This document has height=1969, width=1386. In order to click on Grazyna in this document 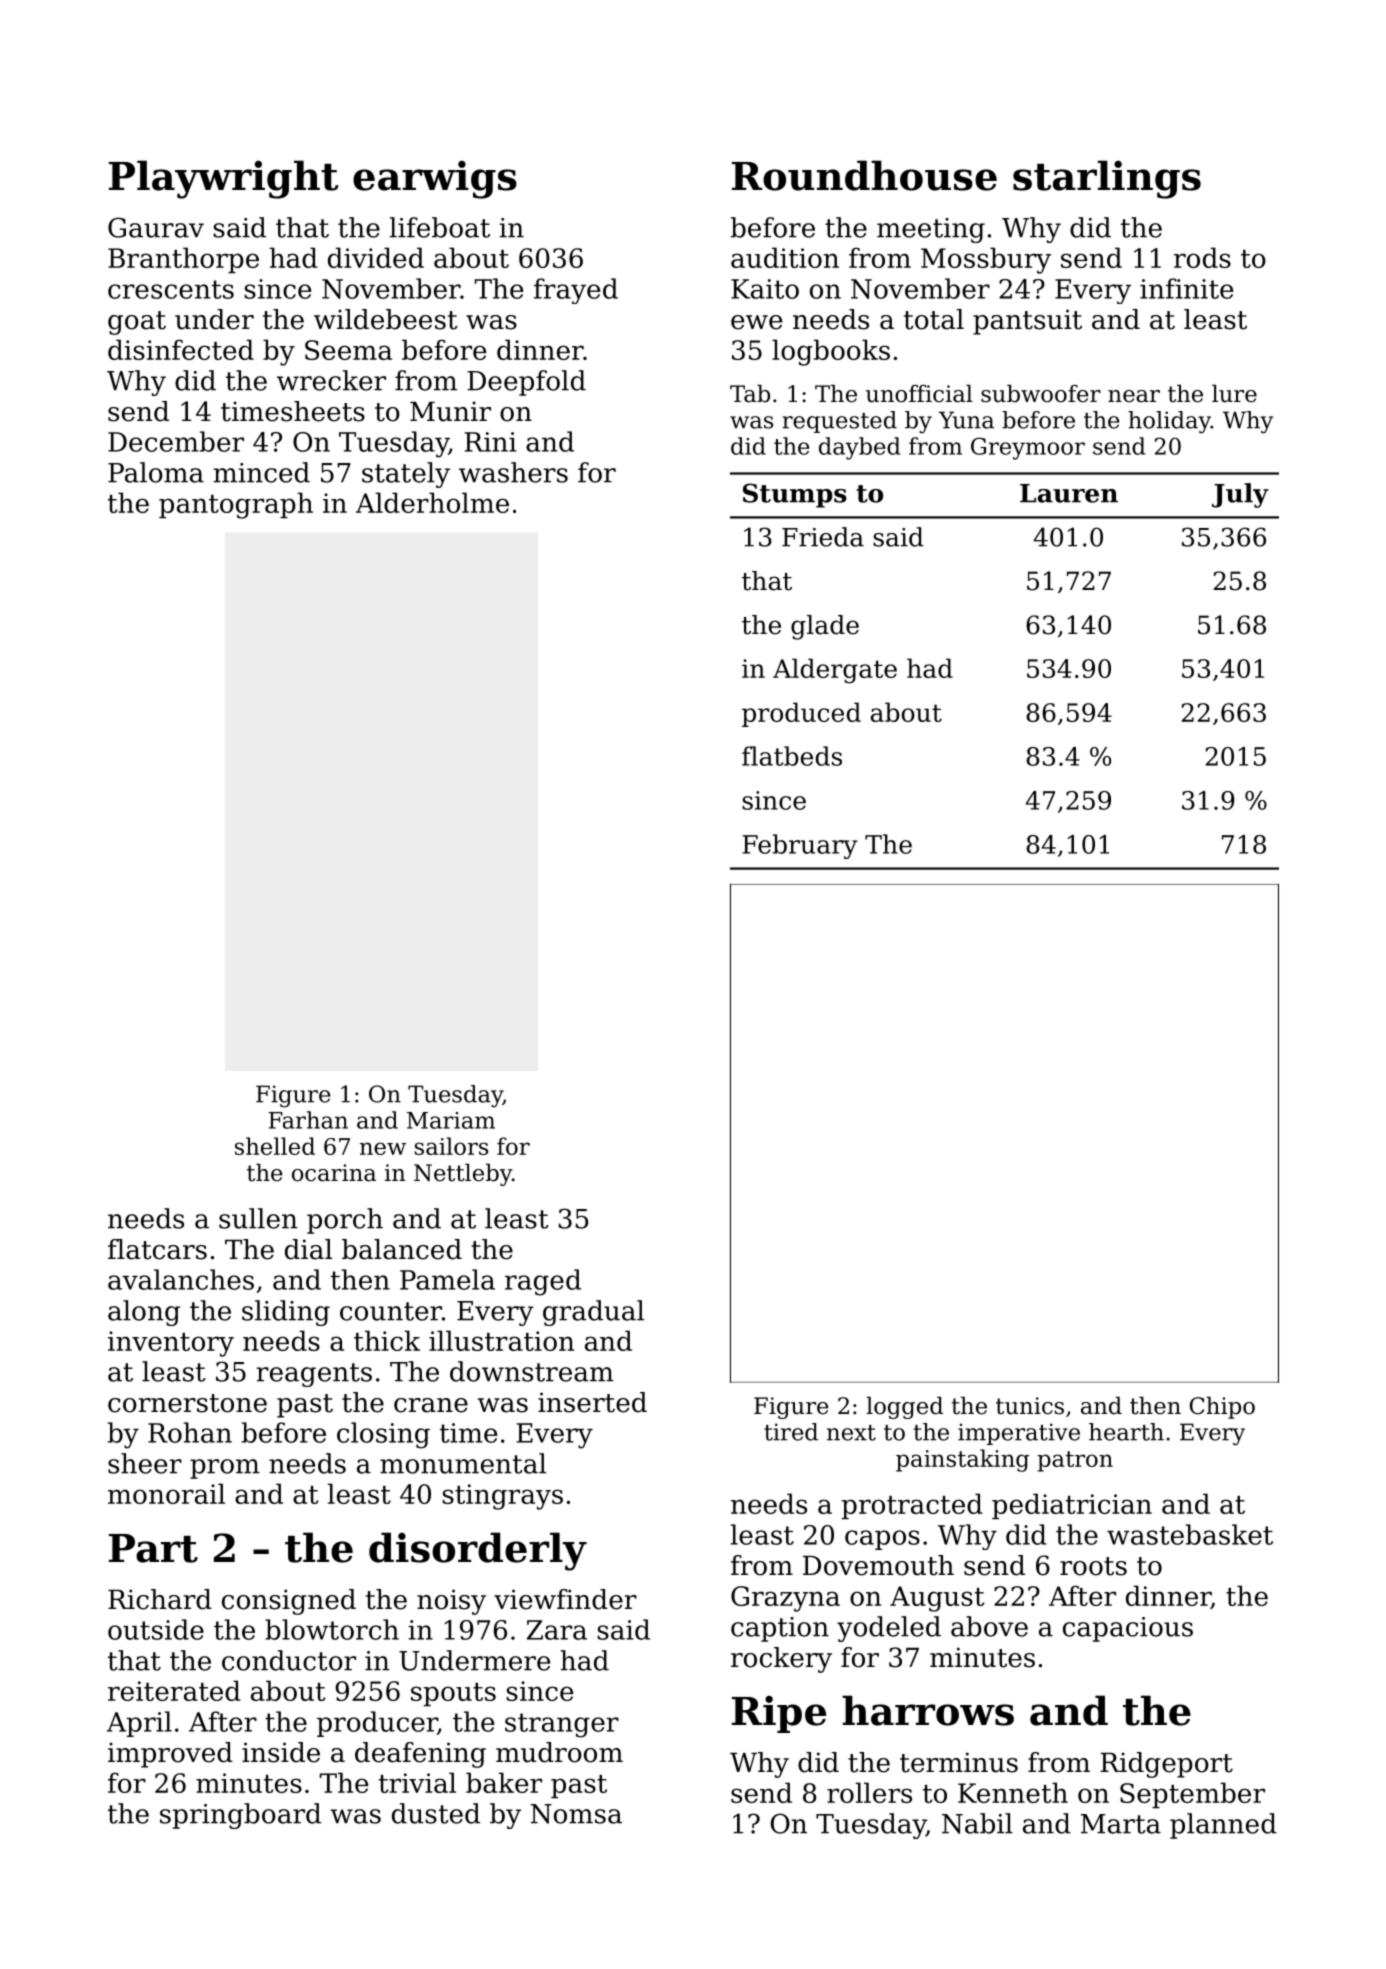, I will do `click(785, 1599)`.
